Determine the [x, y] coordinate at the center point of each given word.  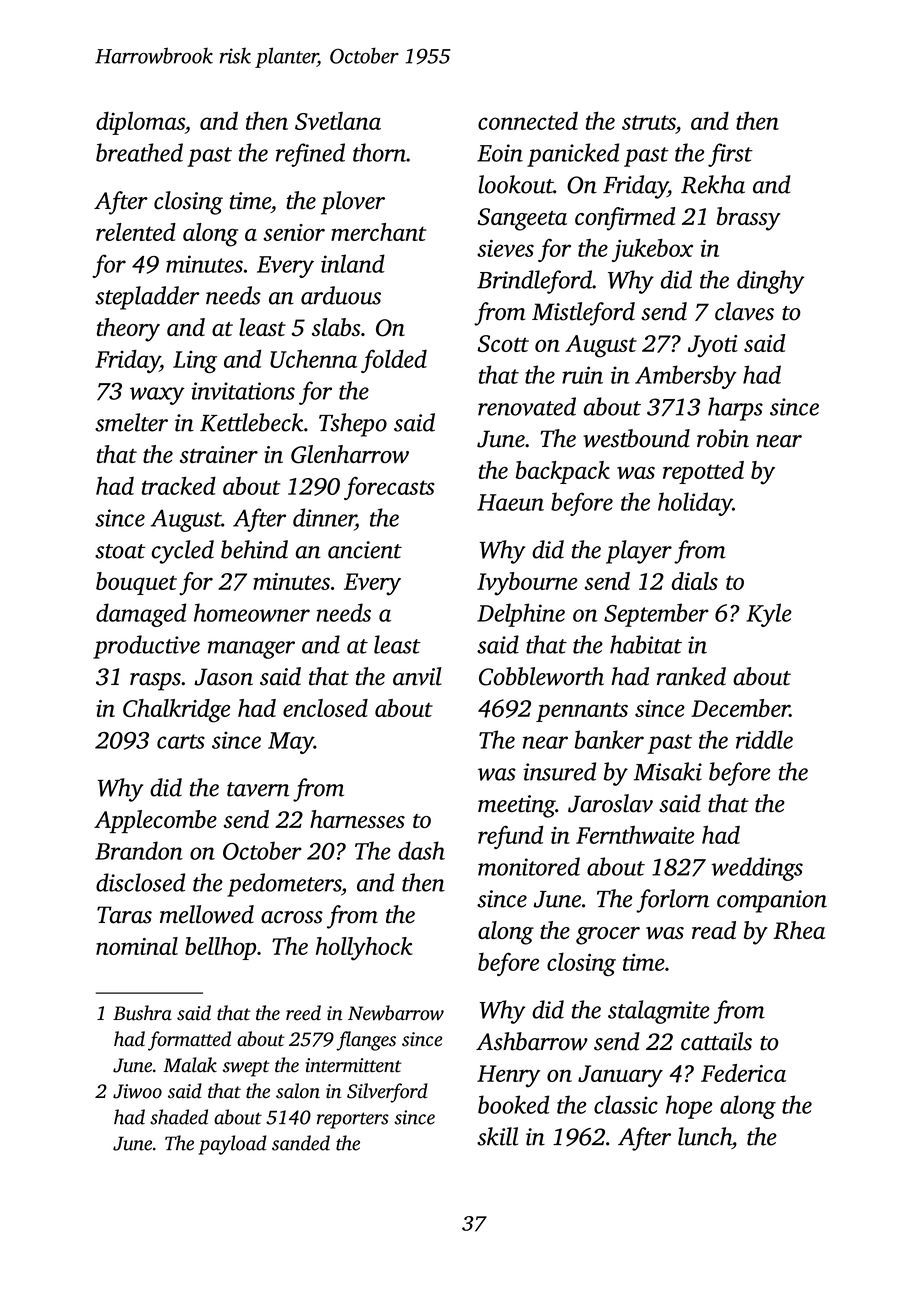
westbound [636, 438]
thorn [379, 152]
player [639, 552]
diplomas [140, 123]
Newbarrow [396, 1013]
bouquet [136, 583]
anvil [417, 676]
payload [232, 1145]
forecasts [389, 488]
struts [649, 122]
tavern [258, 789]
